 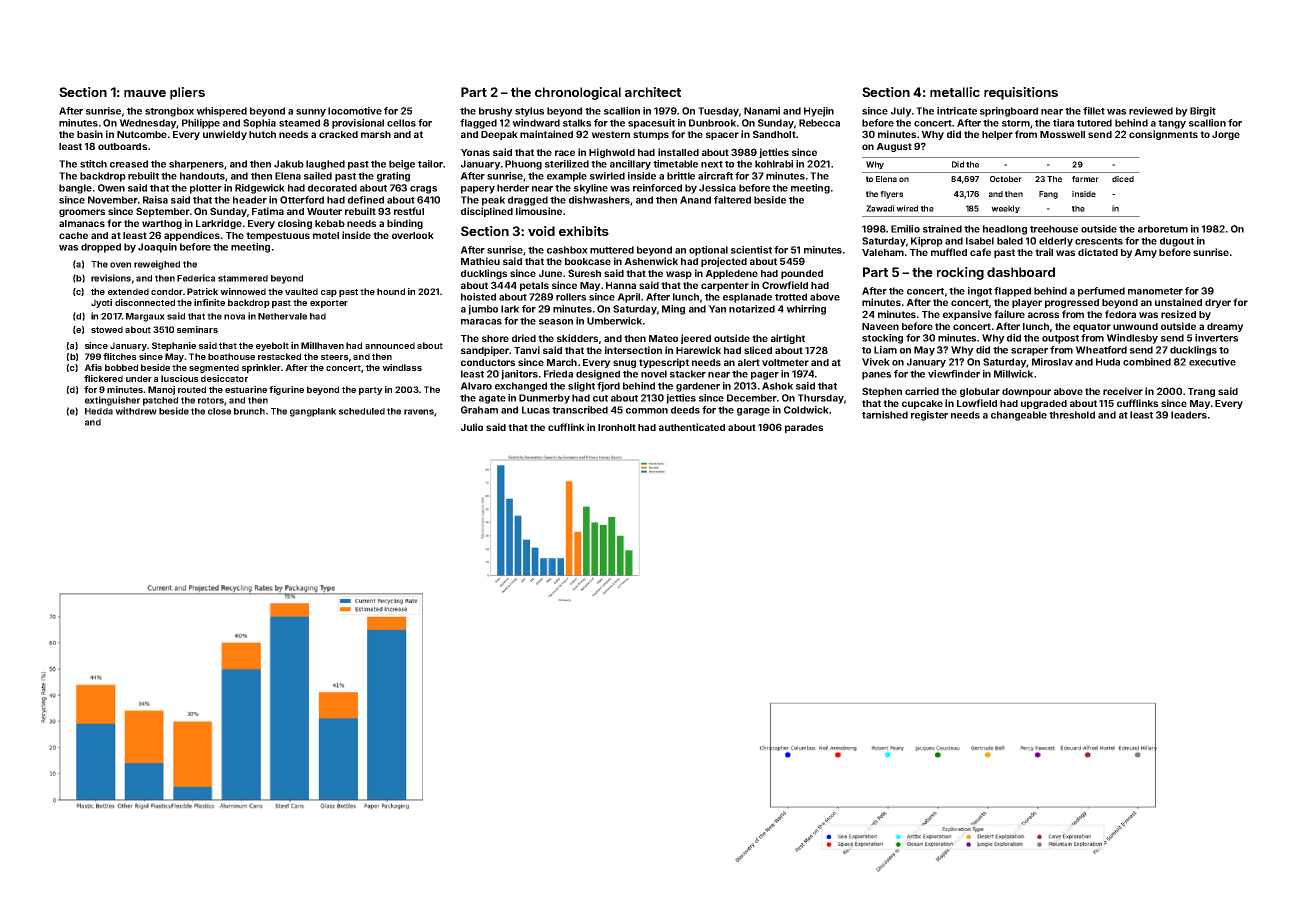 I want to click on Jakub, so click(x=289, y=164).
